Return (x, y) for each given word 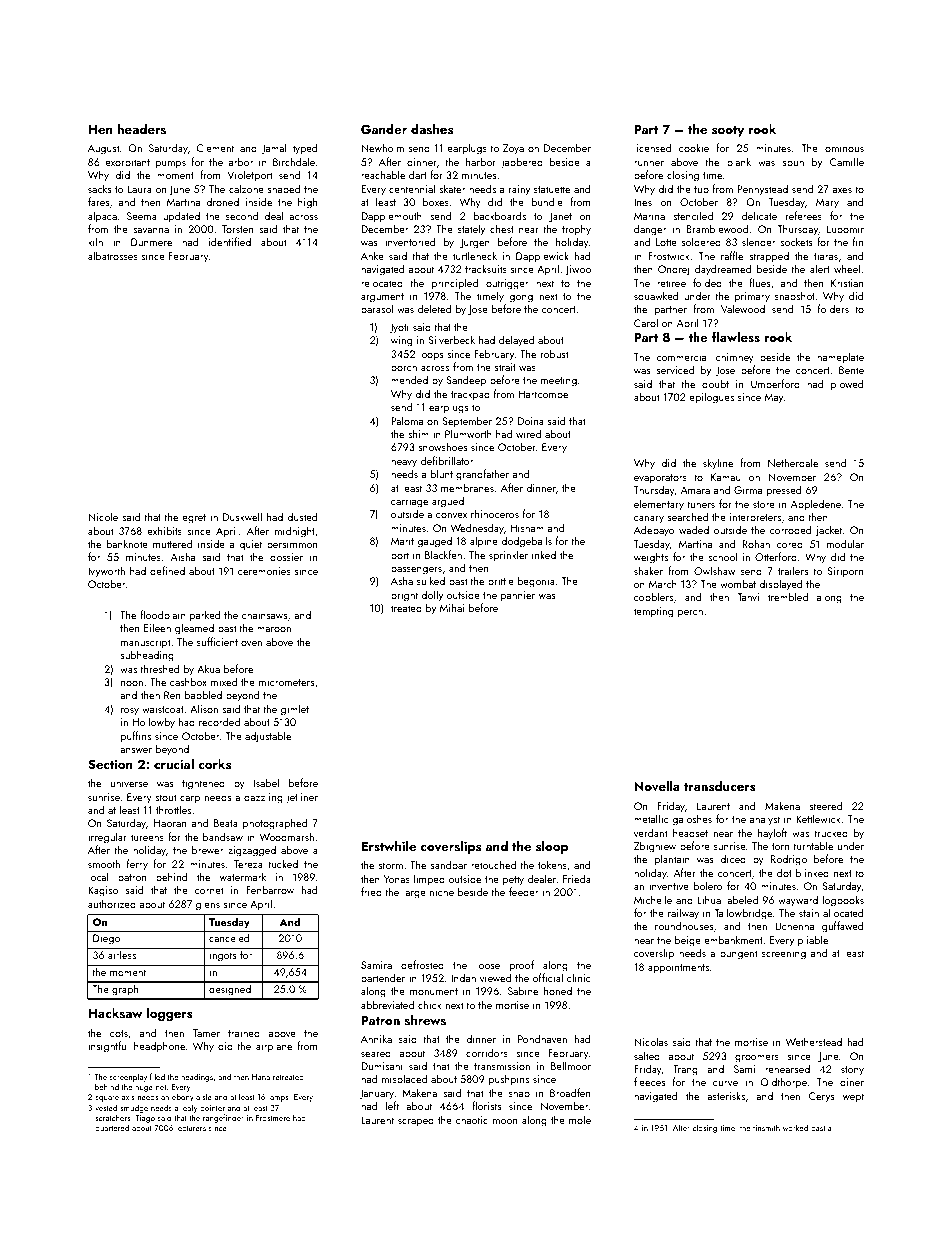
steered (826, 805)
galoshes (692, 820)
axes (842, 190)
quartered (112, 1128)
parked (205, 616)
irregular (107, 838)
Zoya (513, 149)
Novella (657, 785)
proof (522, 966)
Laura (140, 189)
